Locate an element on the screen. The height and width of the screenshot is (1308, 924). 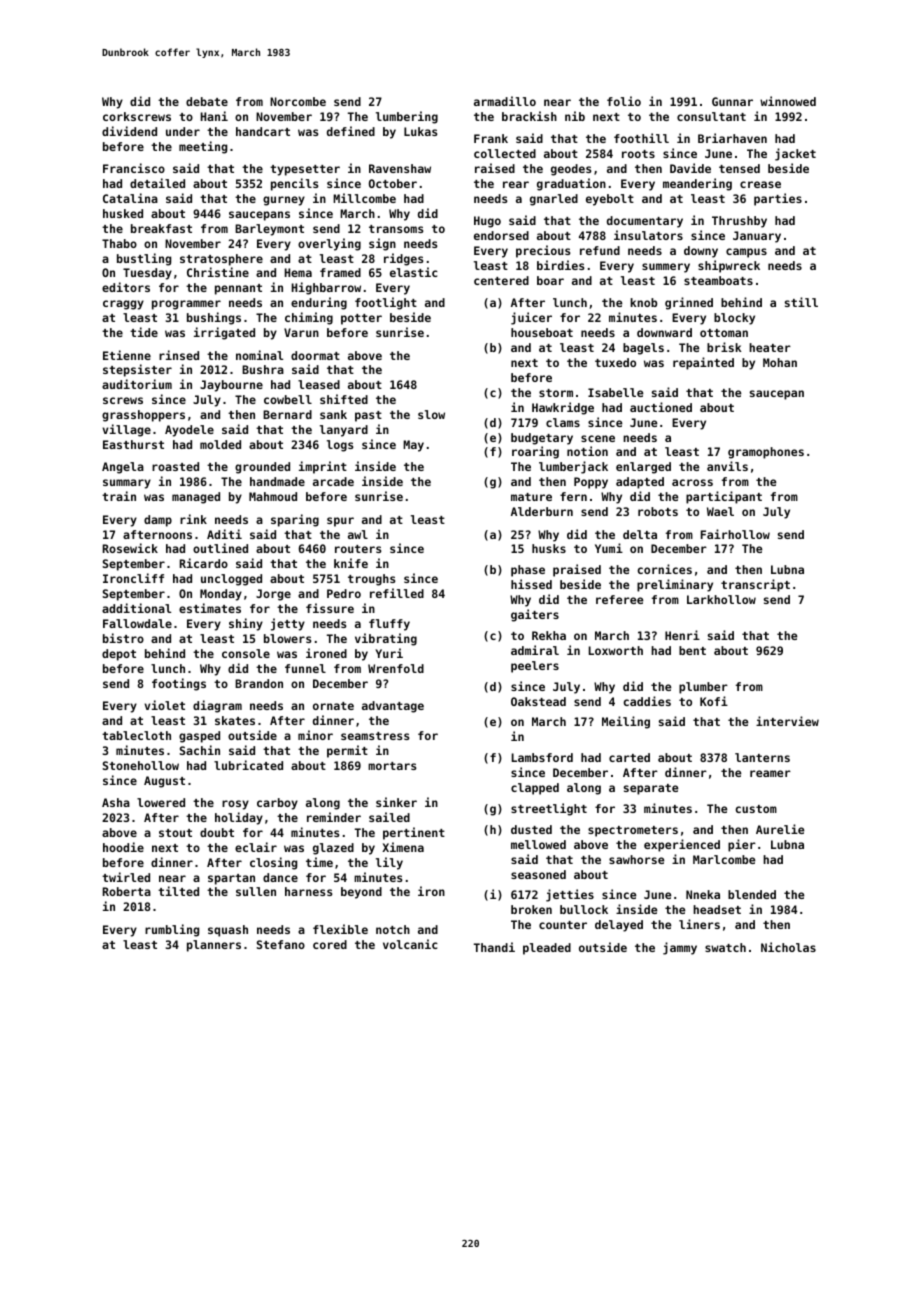
caddies is located at coordinates (647, 701).
